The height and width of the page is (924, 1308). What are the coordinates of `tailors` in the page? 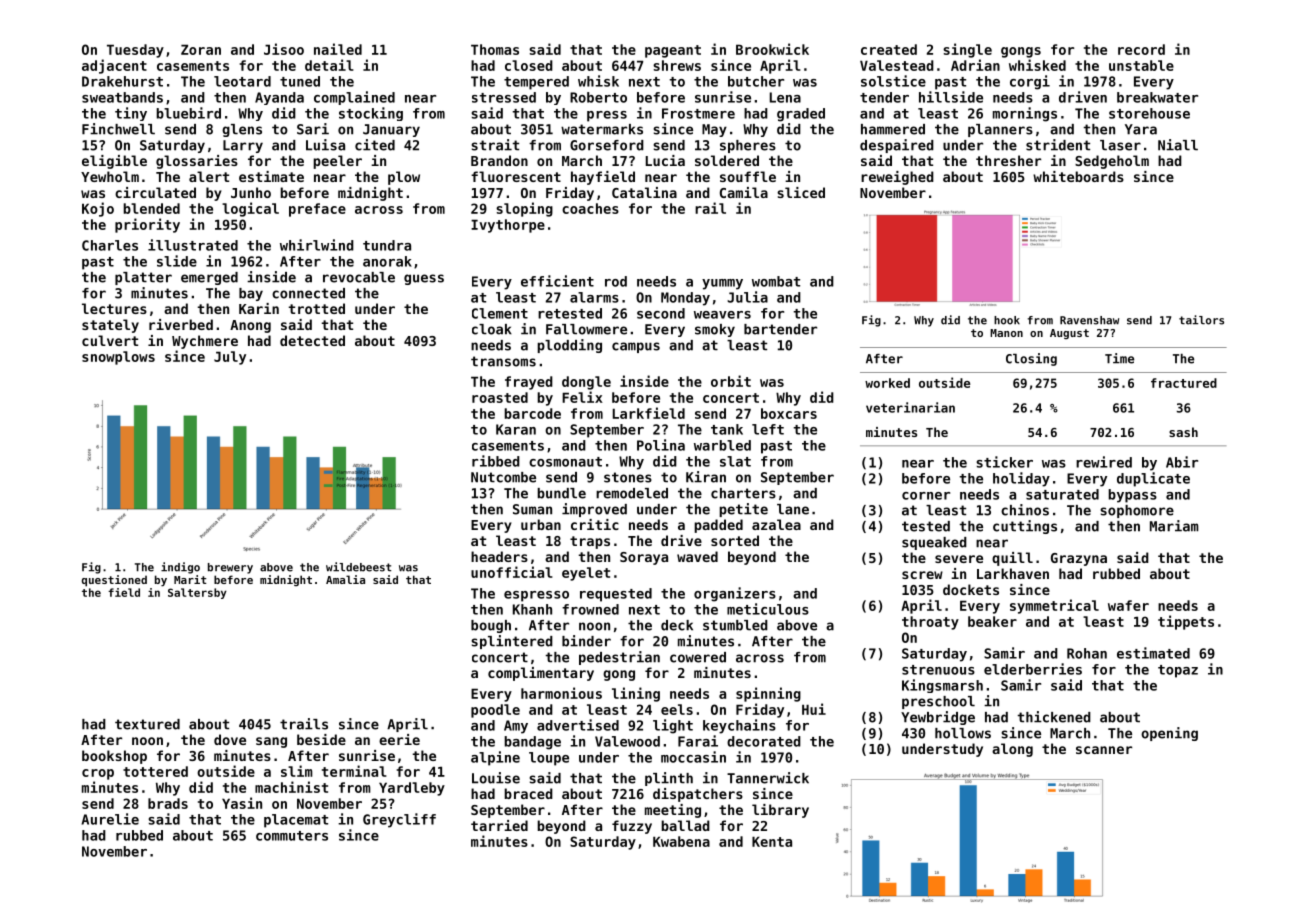 It's located at (1201, 320).
